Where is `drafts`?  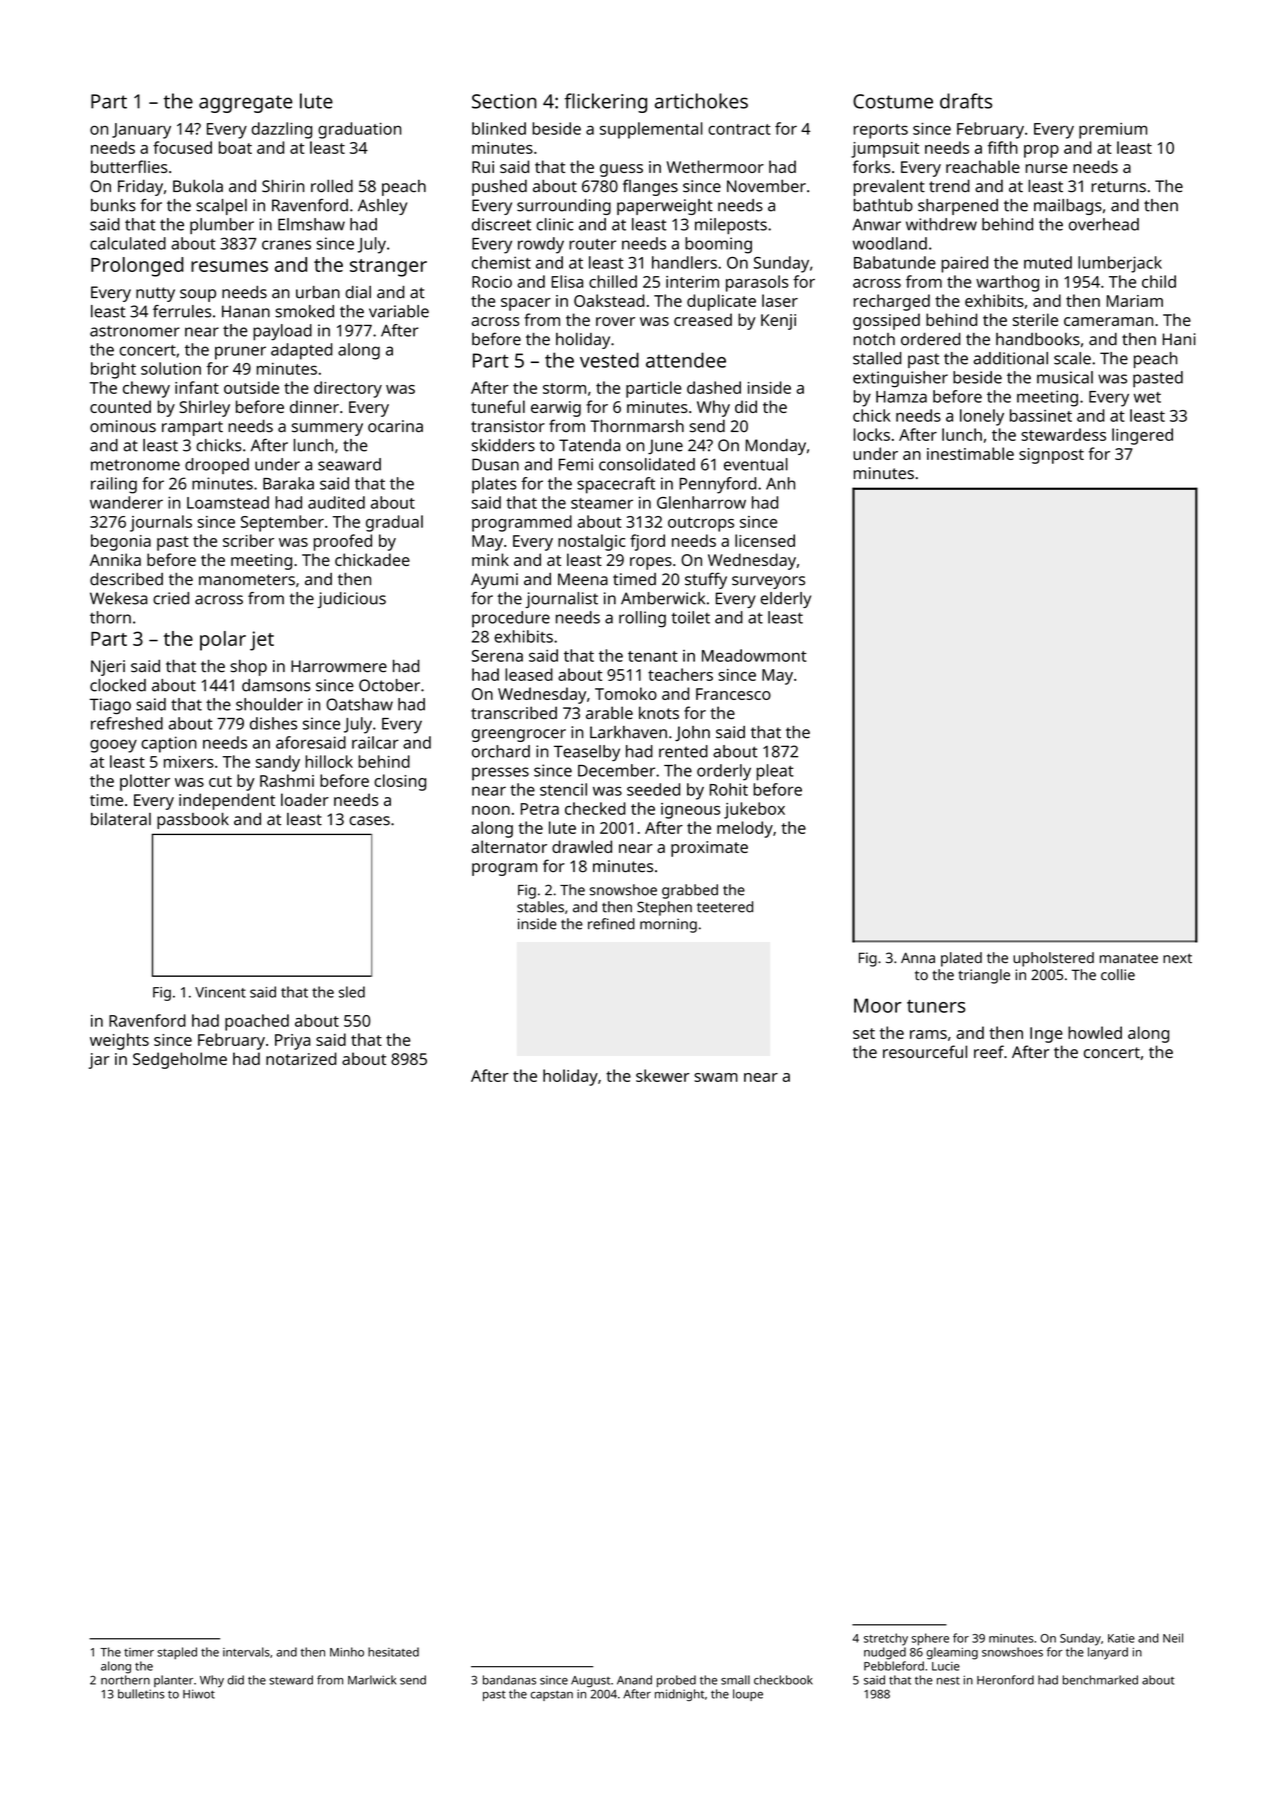 drafts is located at coordinates (966, 101).
